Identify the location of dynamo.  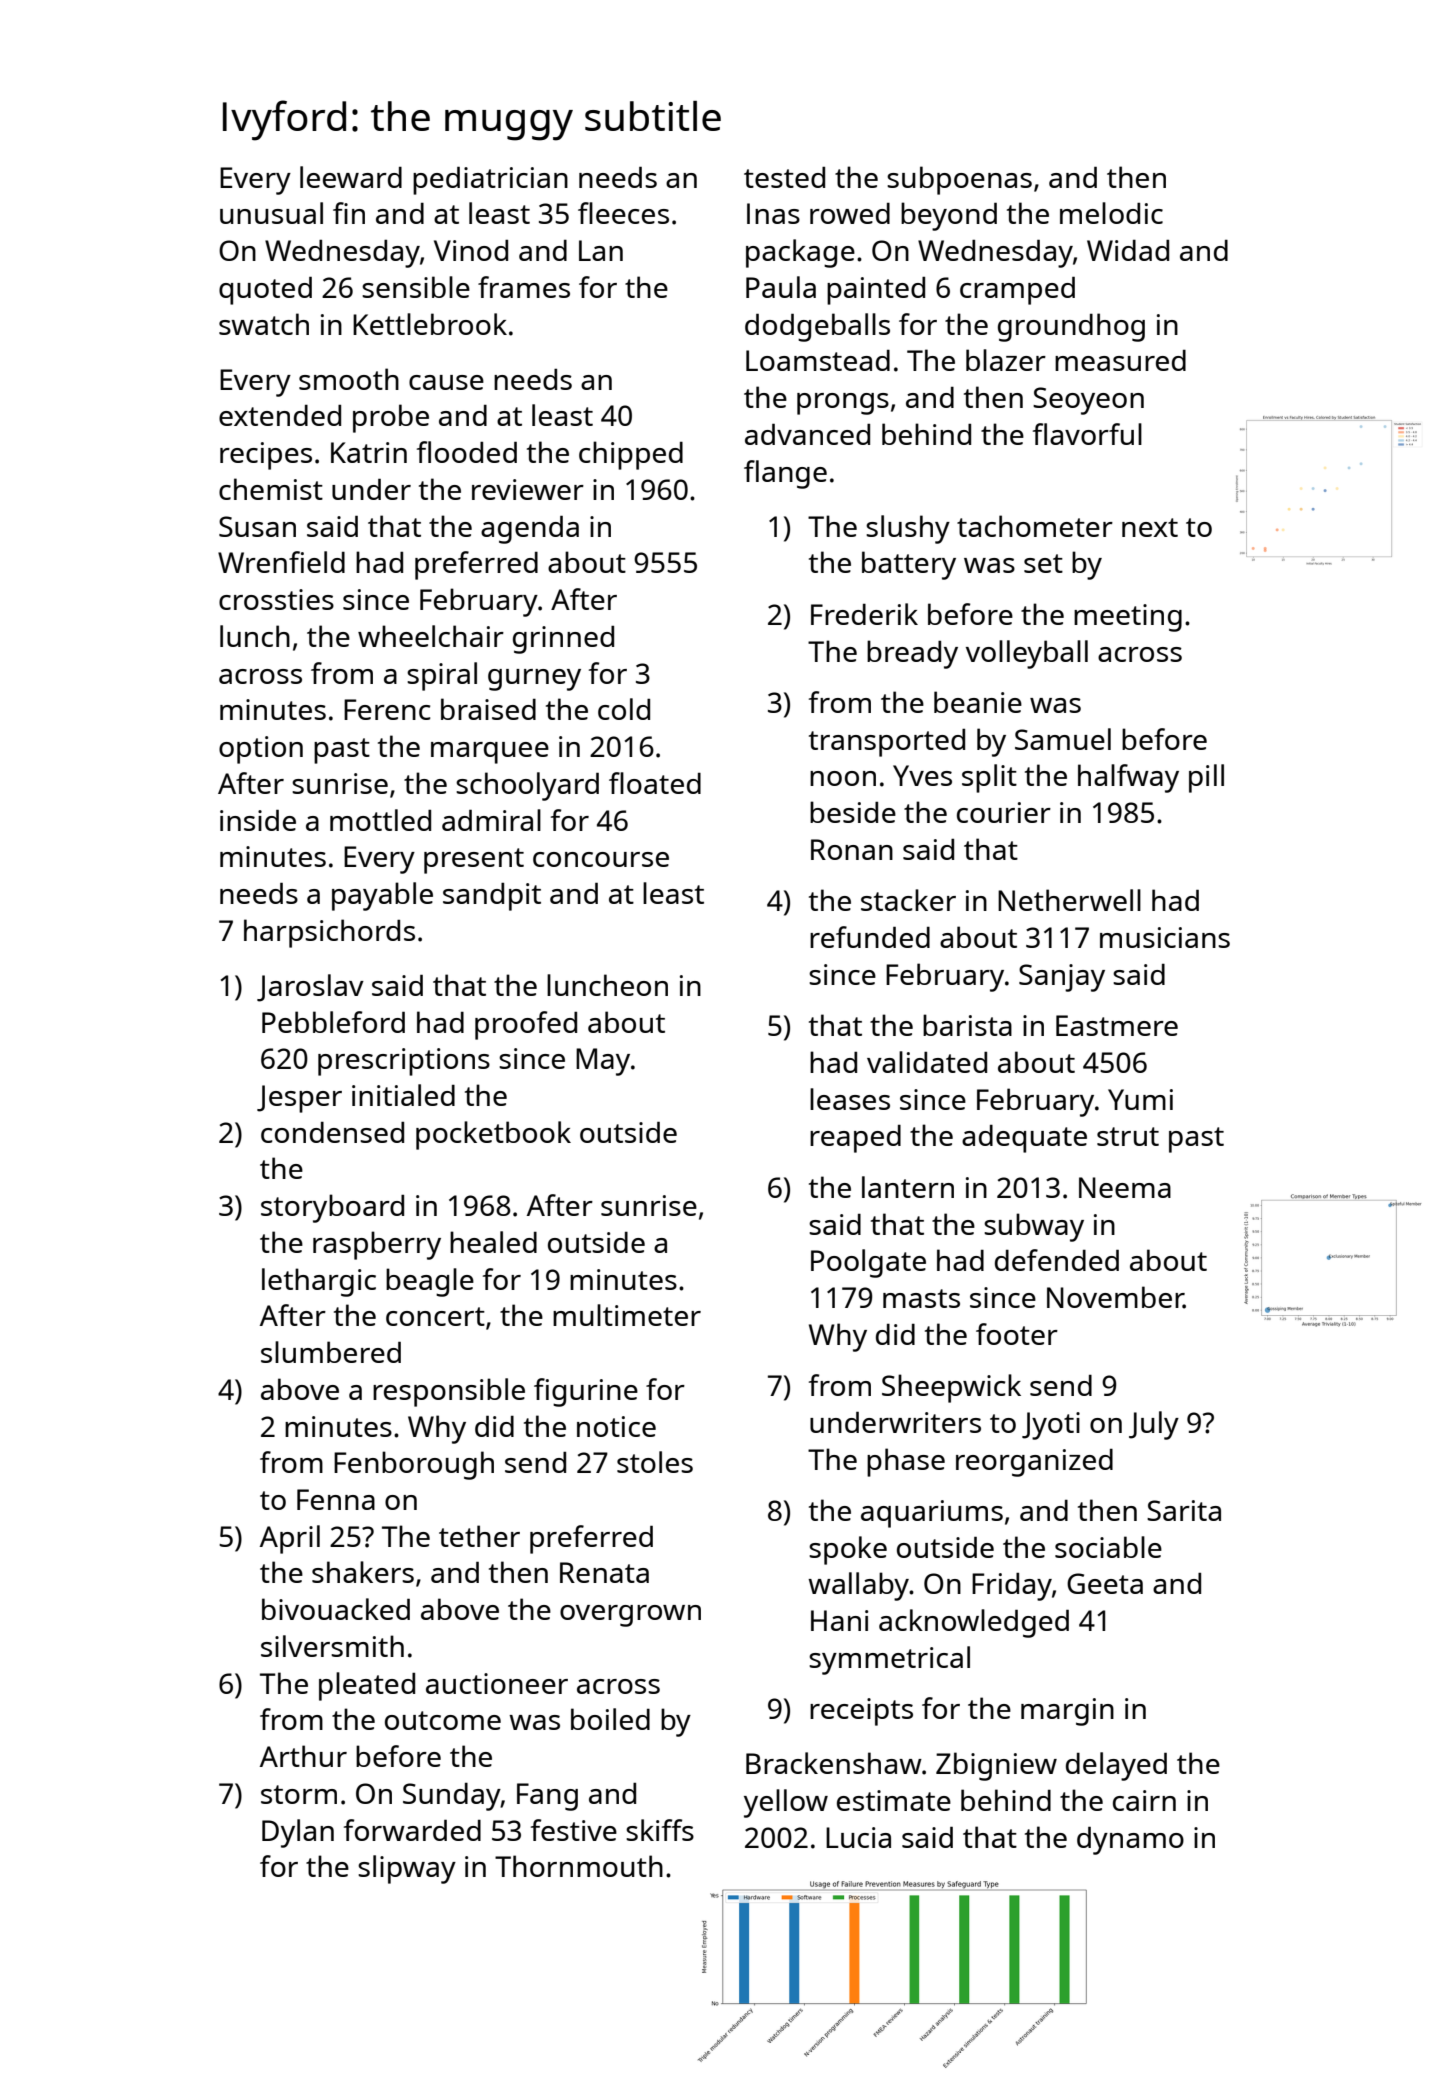
(1130, 1840).
